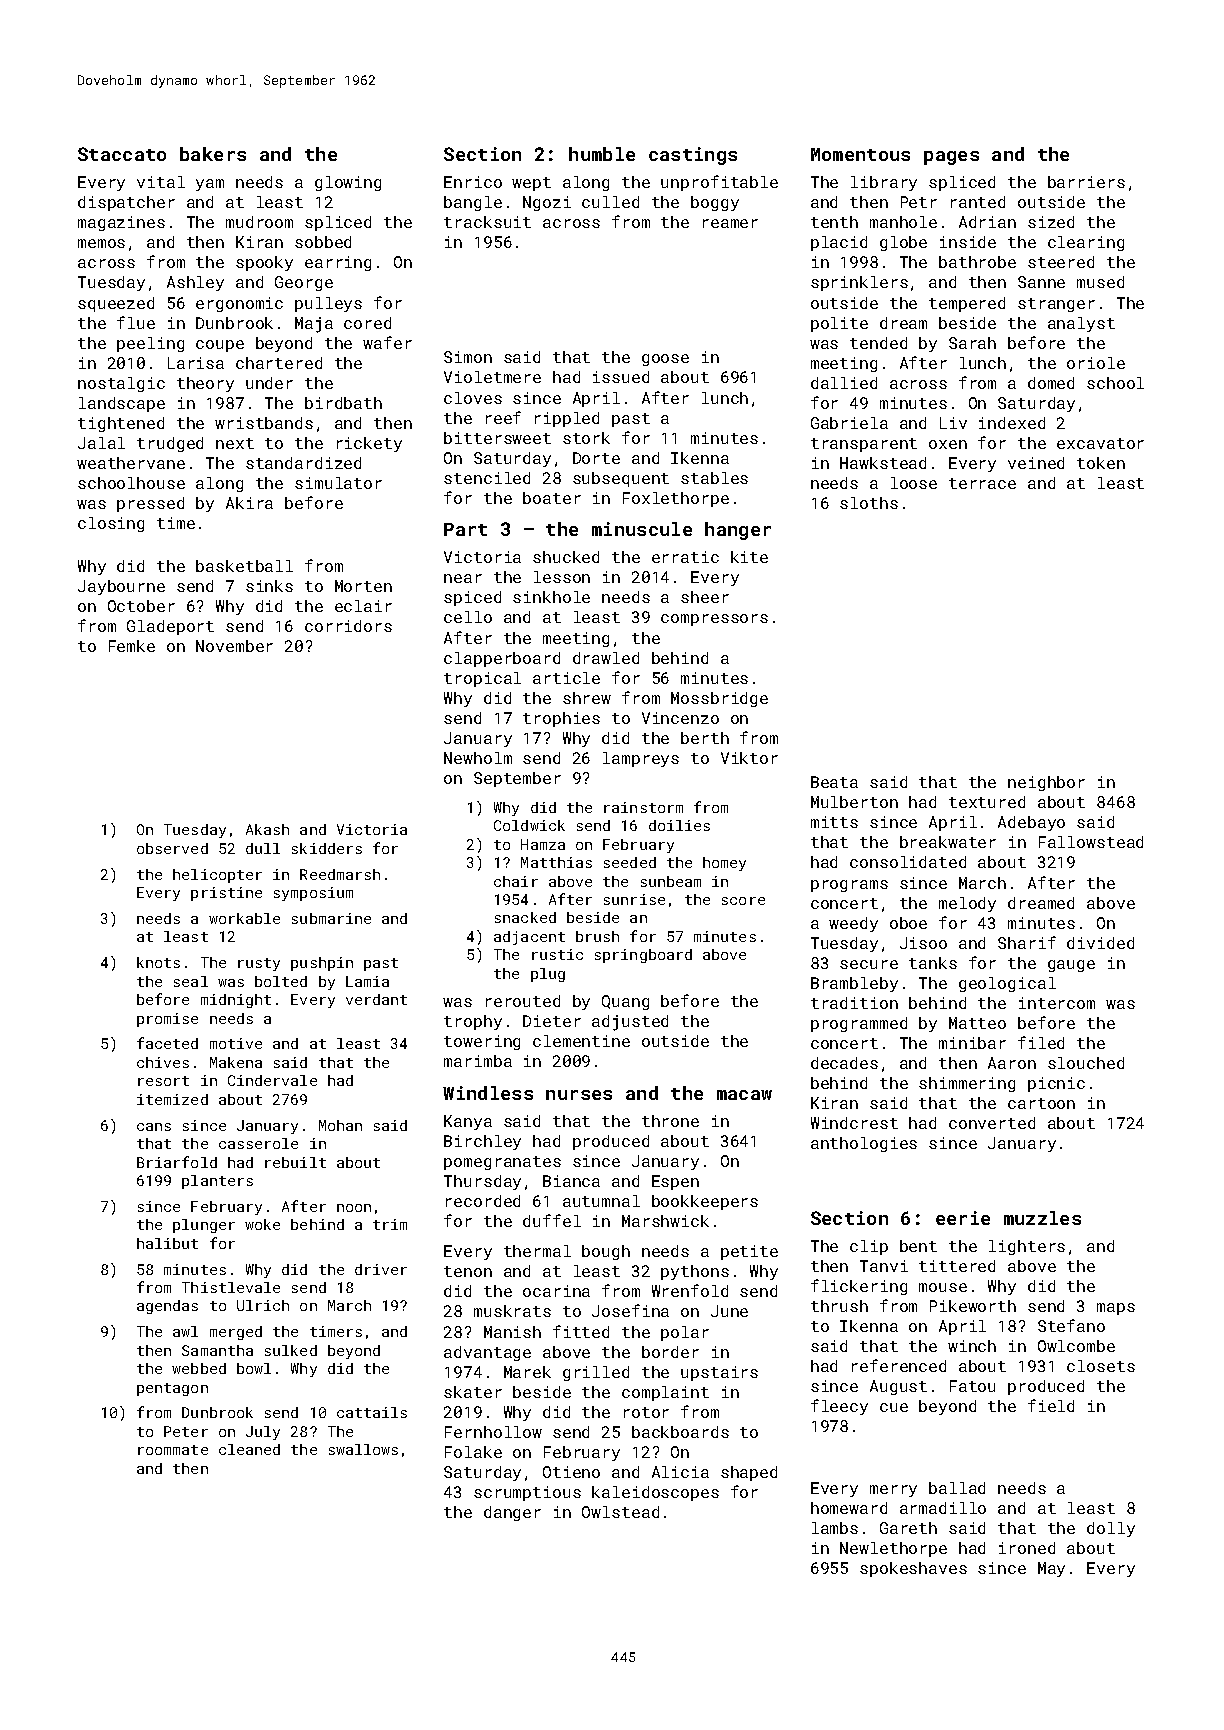  What do you see at coordinates (1031, 823) in the screenshot?
I see `Adebayo` at bounding box center [1031, 823].
